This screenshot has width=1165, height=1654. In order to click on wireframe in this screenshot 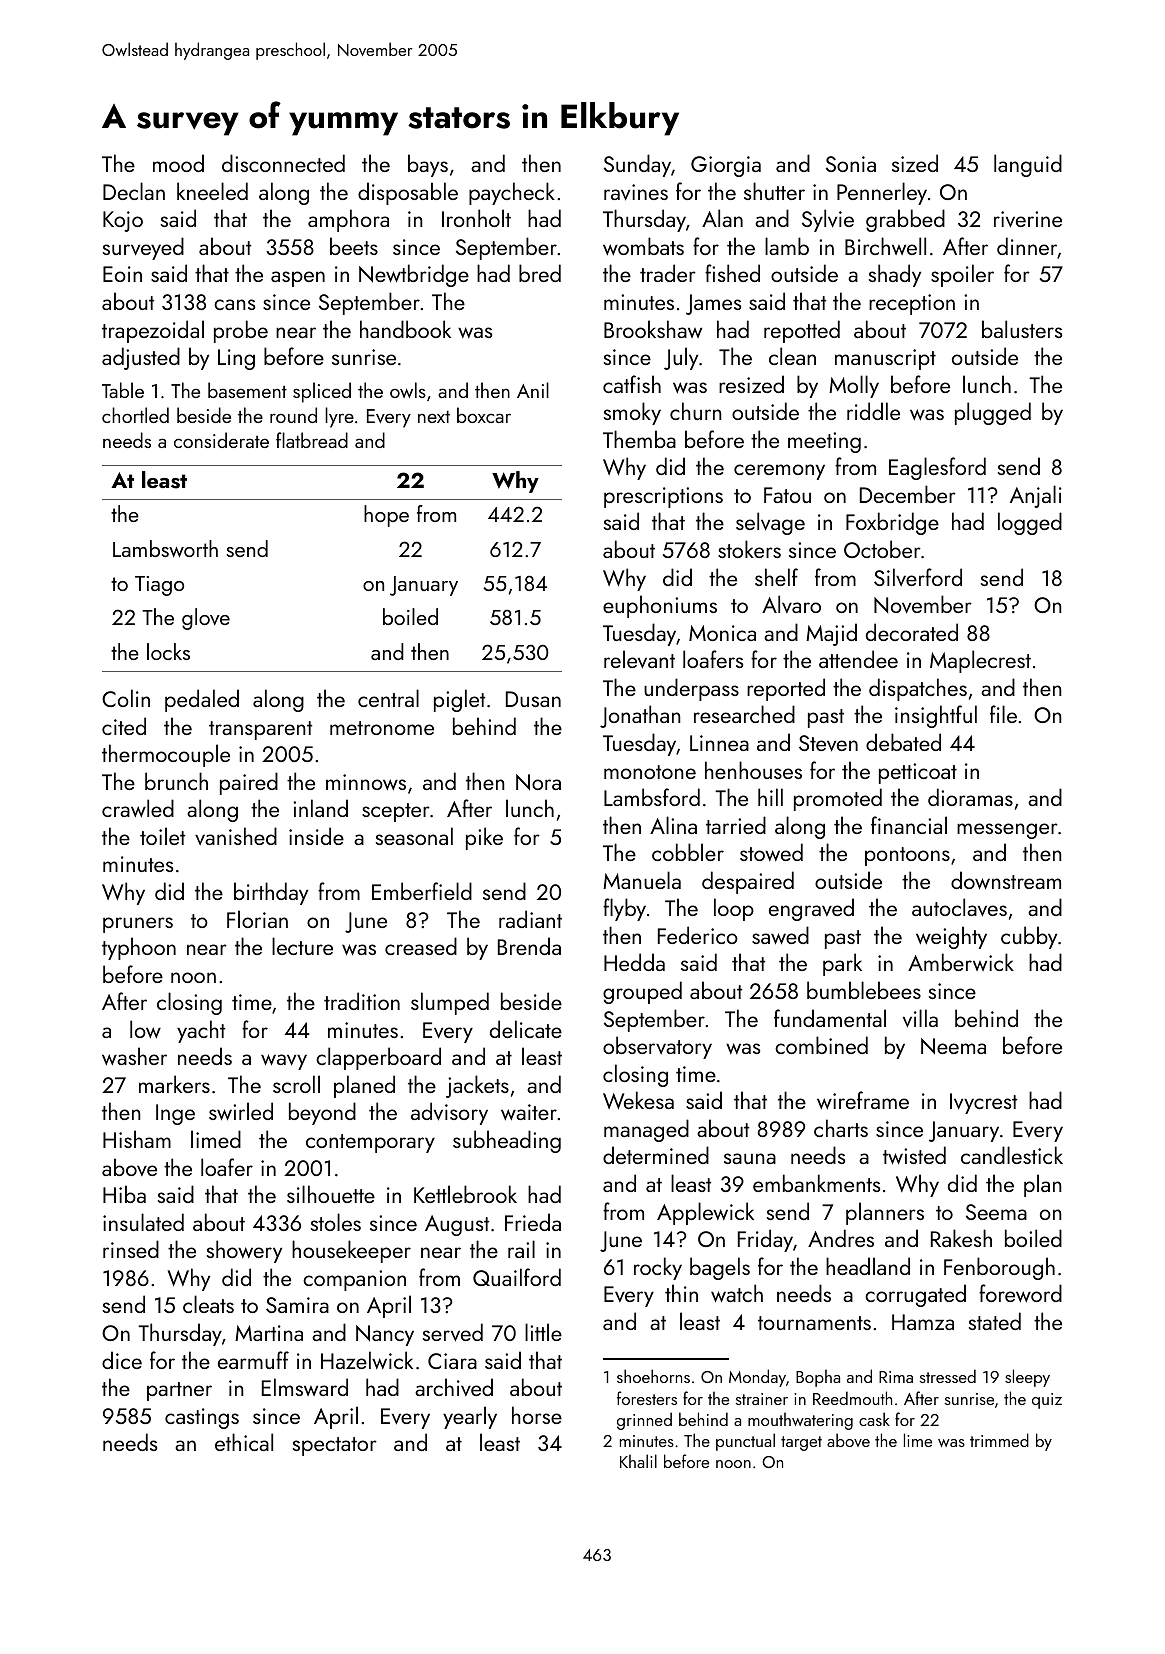, I will do `click(863, 1100)`.
